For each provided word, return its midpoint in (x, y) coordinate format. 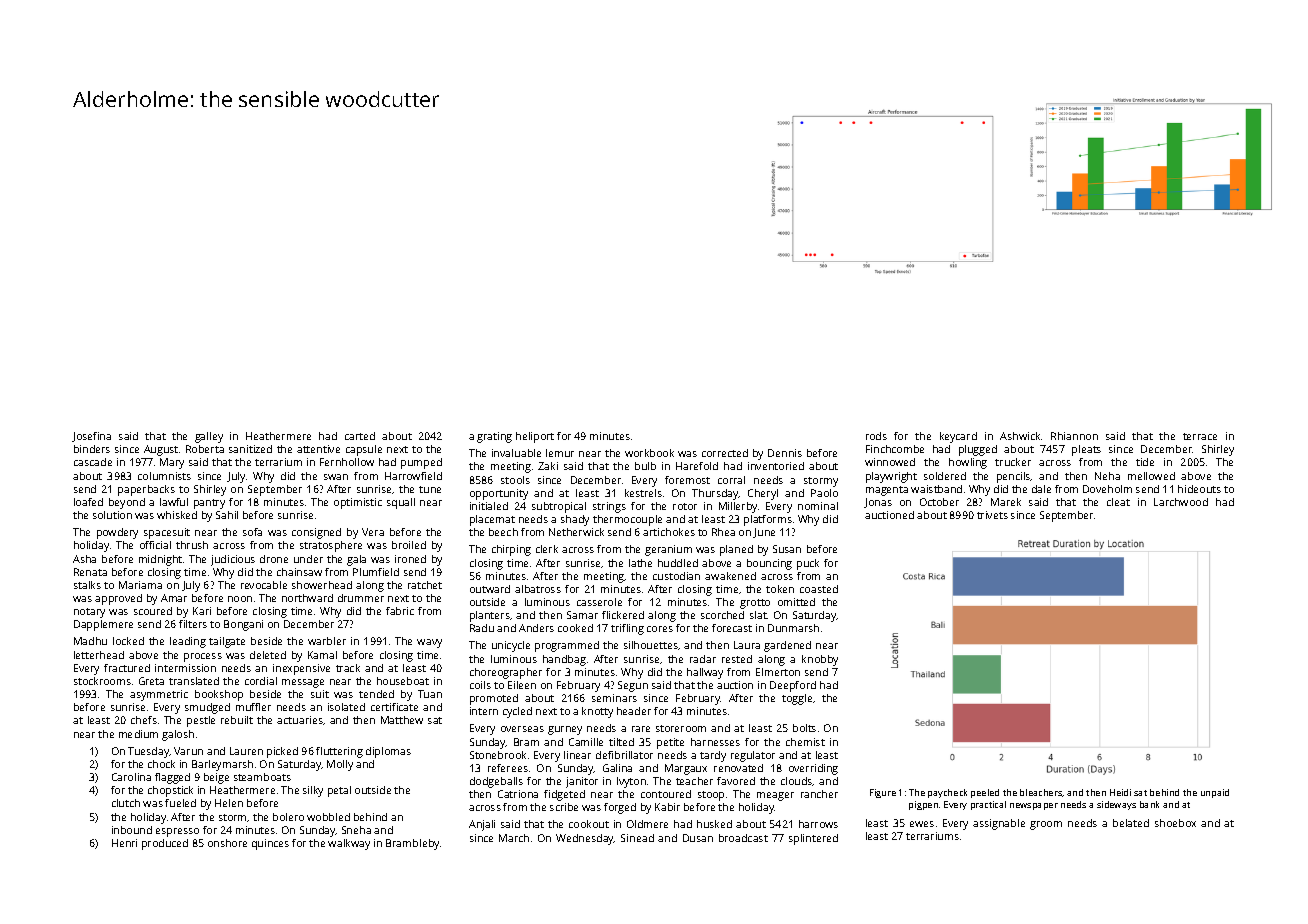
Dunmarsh (793, 628)
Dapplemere (103, 625)
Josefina (91, 437)
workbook (649, 453)
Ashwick (1020, 436)
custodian (676, 576)
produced (165, 844)
